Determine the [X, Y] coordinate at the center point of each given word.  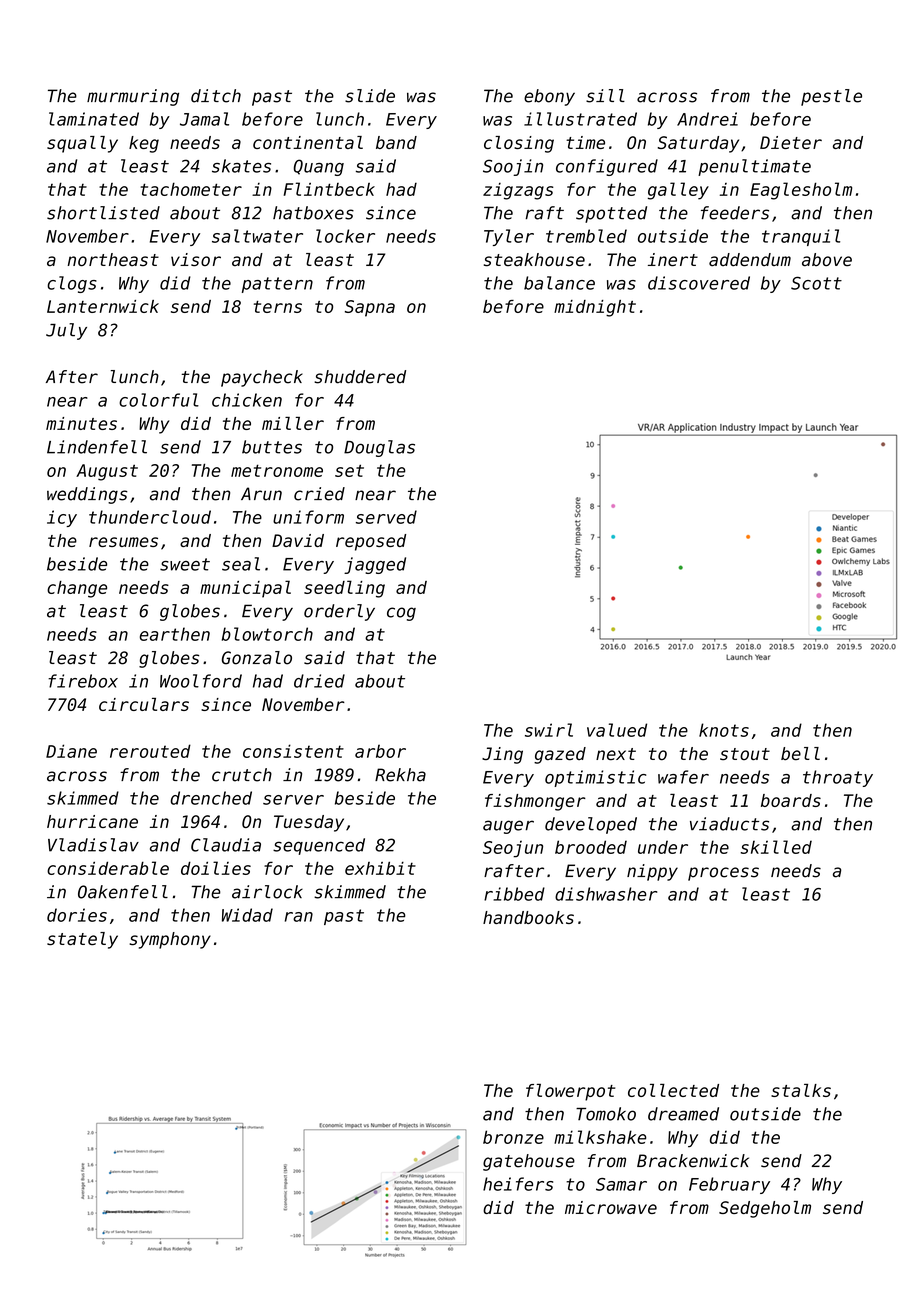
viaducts [729, 824]
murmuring [133, 97]
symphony [170, 940]
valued [617, 730]
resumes [123, 542]
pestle [831, 97]
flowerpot [570, 1092]
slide [370, 96]
